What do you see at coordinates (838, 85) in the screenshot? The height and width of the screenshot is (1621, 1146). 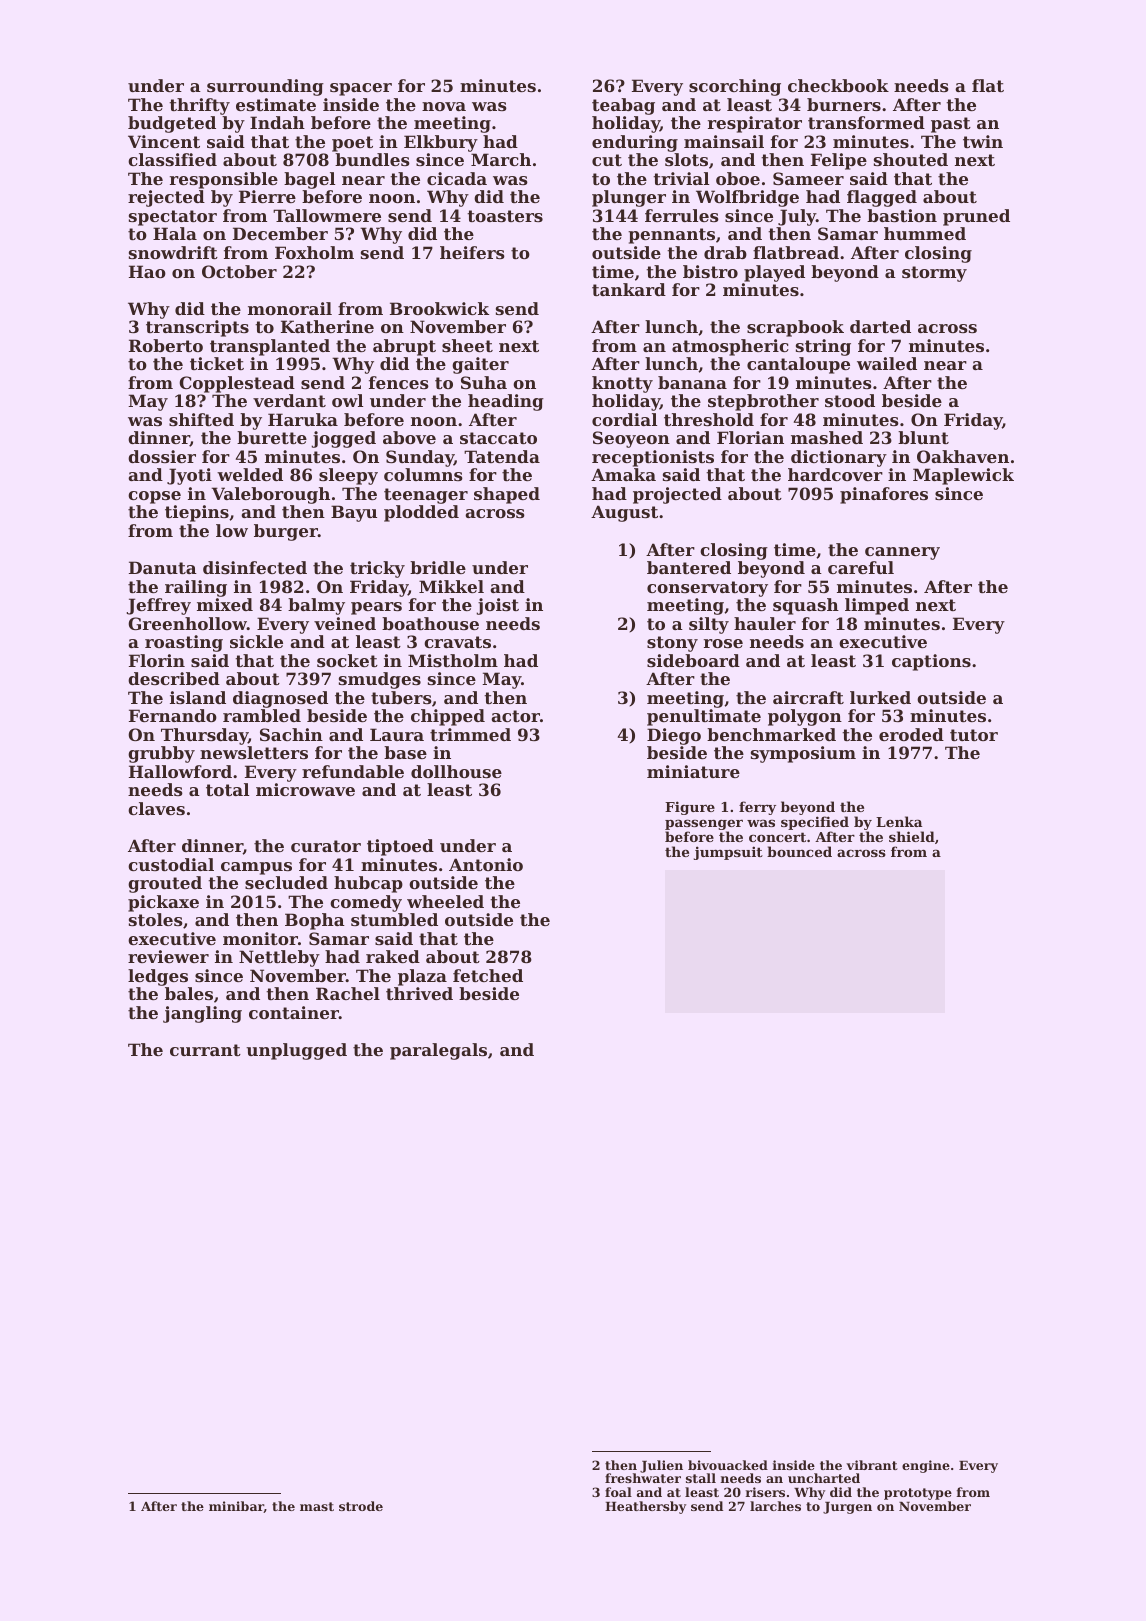 I see `checkbook` at bounding box center [838, 85].
